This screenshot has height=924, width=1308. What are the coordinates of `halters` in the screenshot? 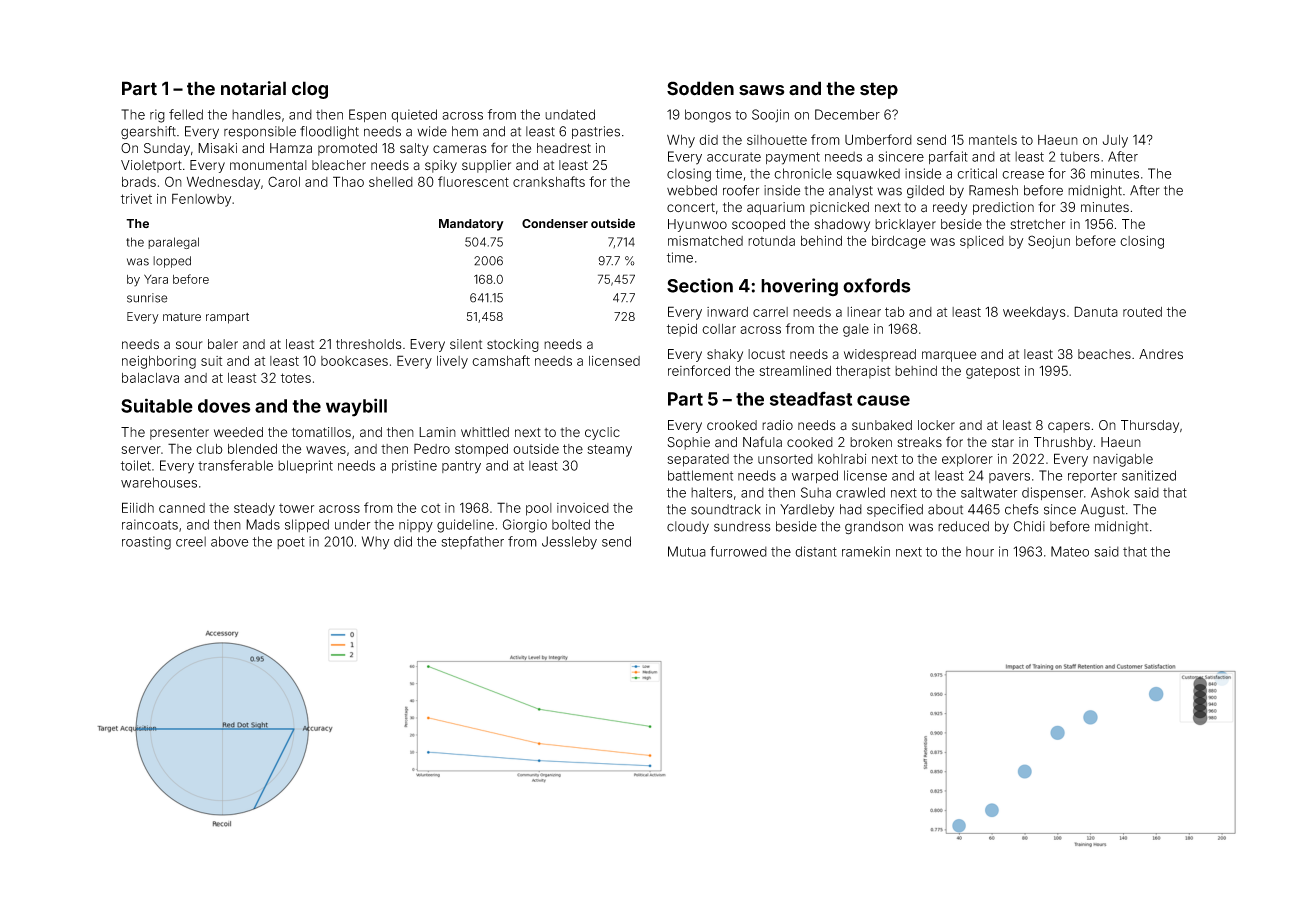 It's located at (712, 492).
